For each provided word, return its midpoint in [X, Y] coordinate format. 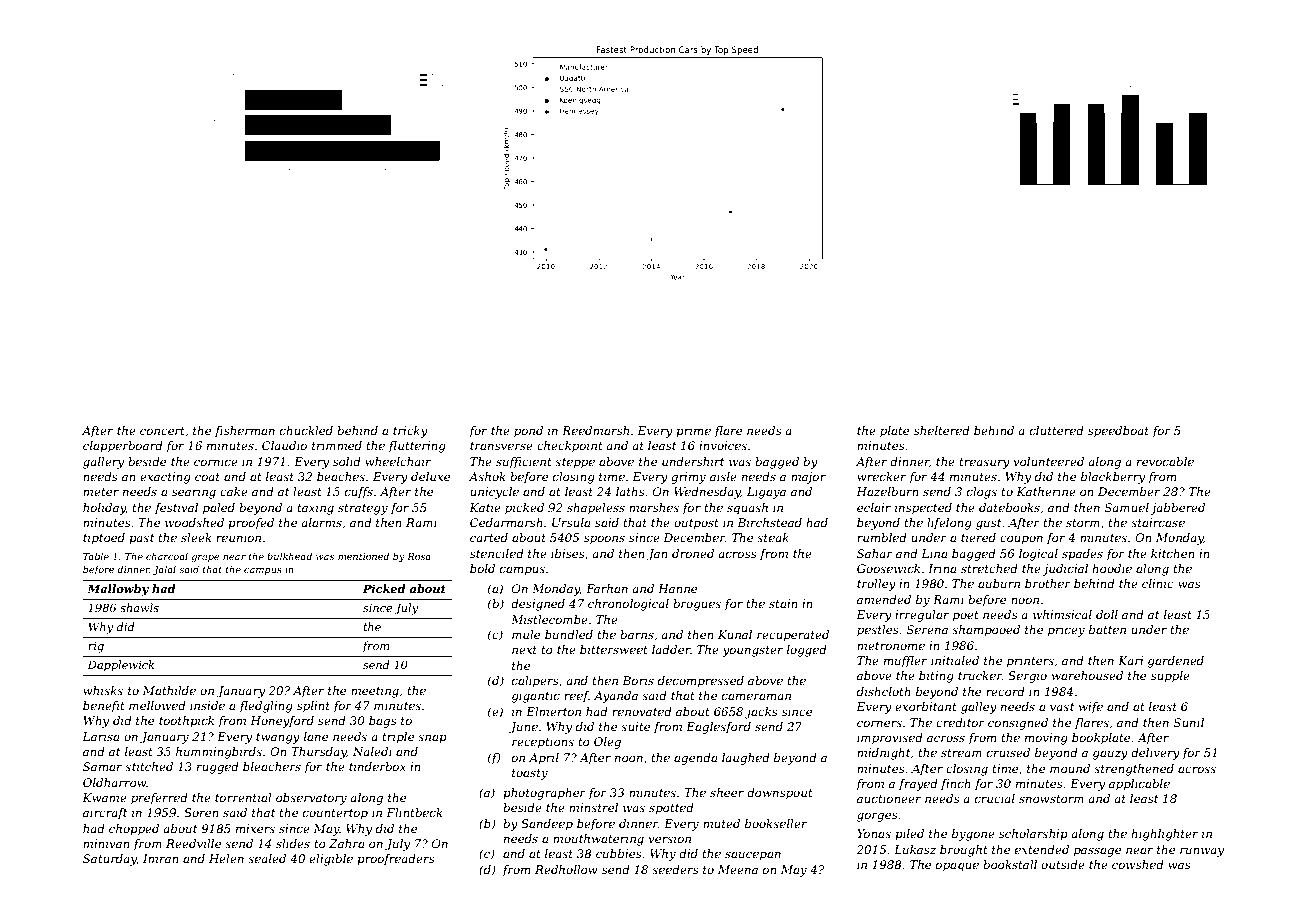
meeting [375, 692]
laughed [746, 759]
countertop [335, 814]
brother [1048, 583]
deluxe [430, 476]
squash [747, 509]
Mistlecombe [549, 619]
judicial [1065, 570]
